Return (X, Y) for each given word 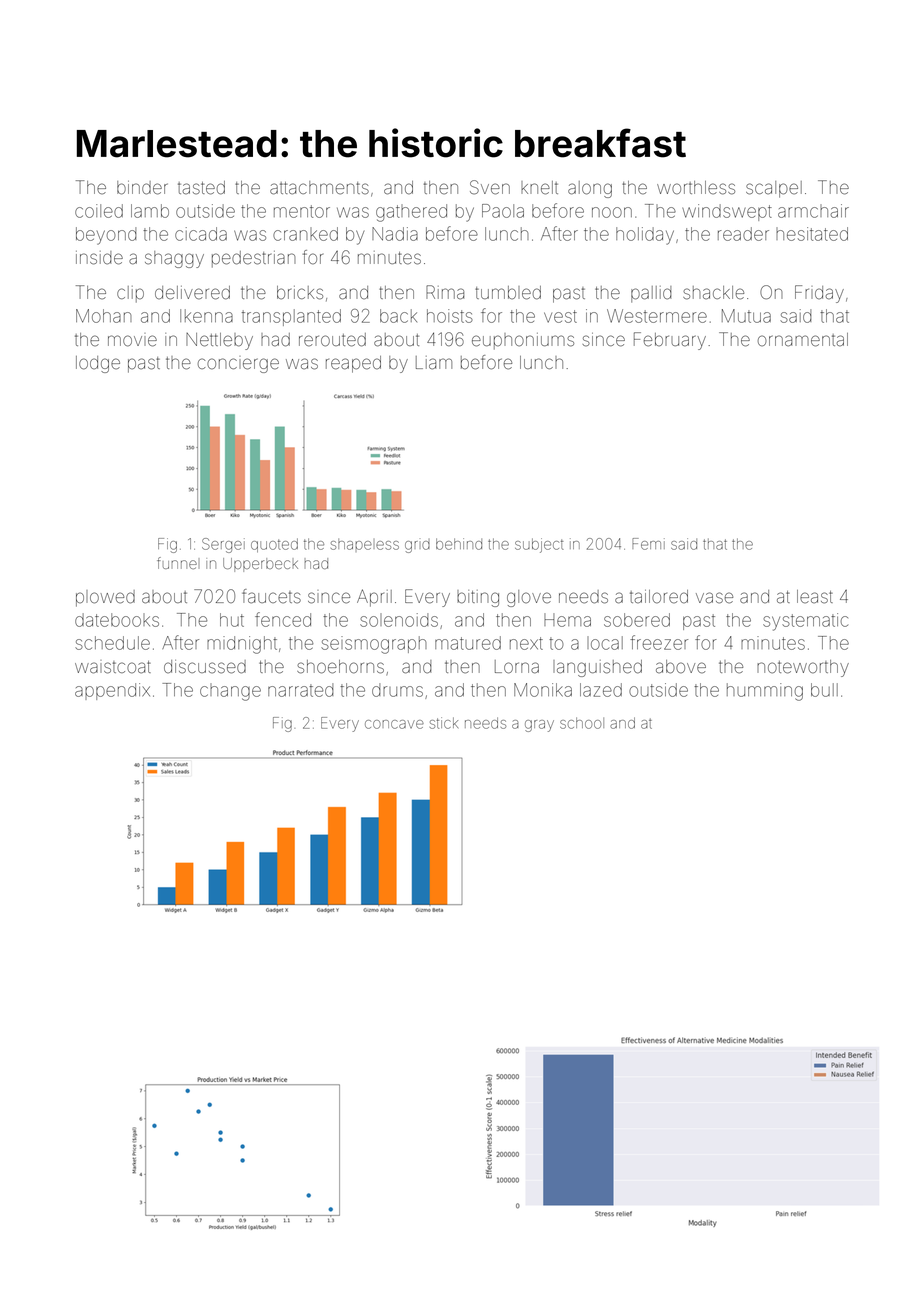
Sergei (223, 545)
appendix (112, 691)
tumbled (508, 293)
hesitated (812, 234)
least (815, 597)
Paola (503, 211)
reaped (353, 364)
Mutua (746, 316)
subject (539, 545)
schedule (112, 643)
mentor (302, 211)
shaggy (174, 259)
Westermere (657, 316)
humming (765, 692)
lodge (98, 364)
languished (597, 668)
